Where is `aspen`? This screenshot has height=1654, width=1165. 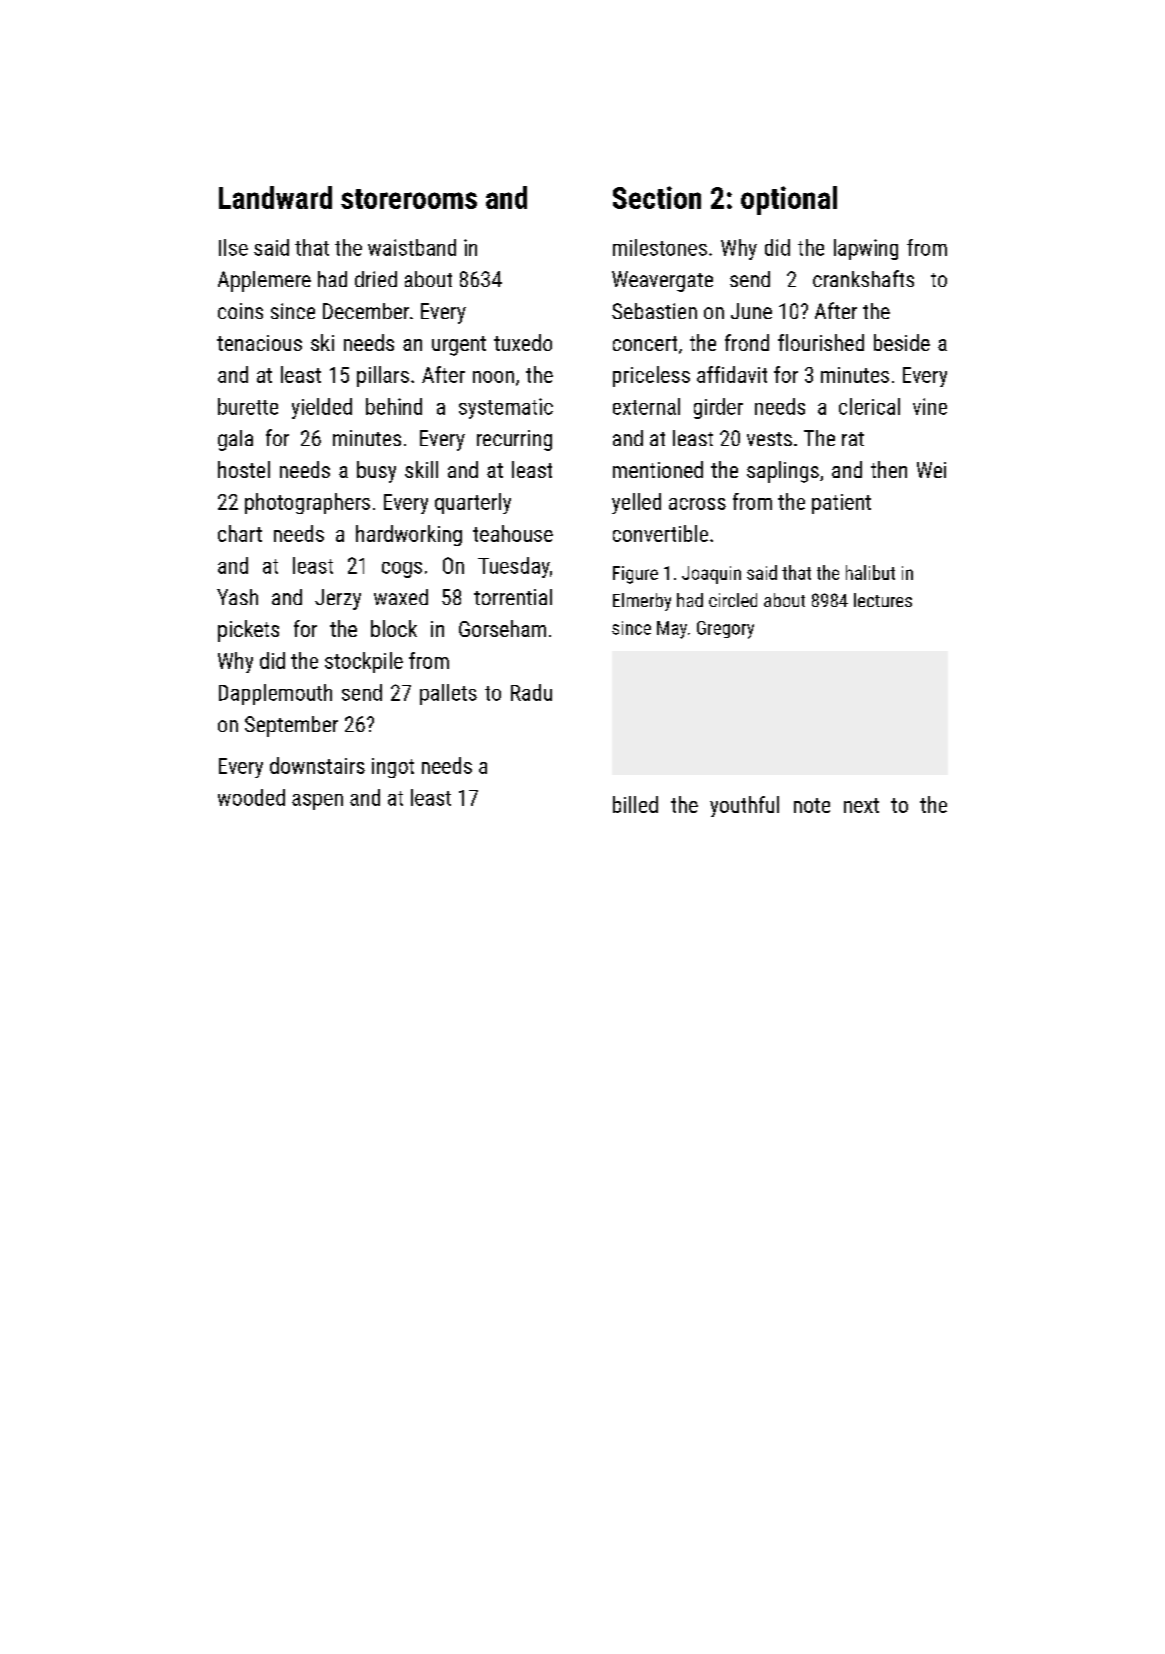 aspen is located at coordinates (317, 802).
